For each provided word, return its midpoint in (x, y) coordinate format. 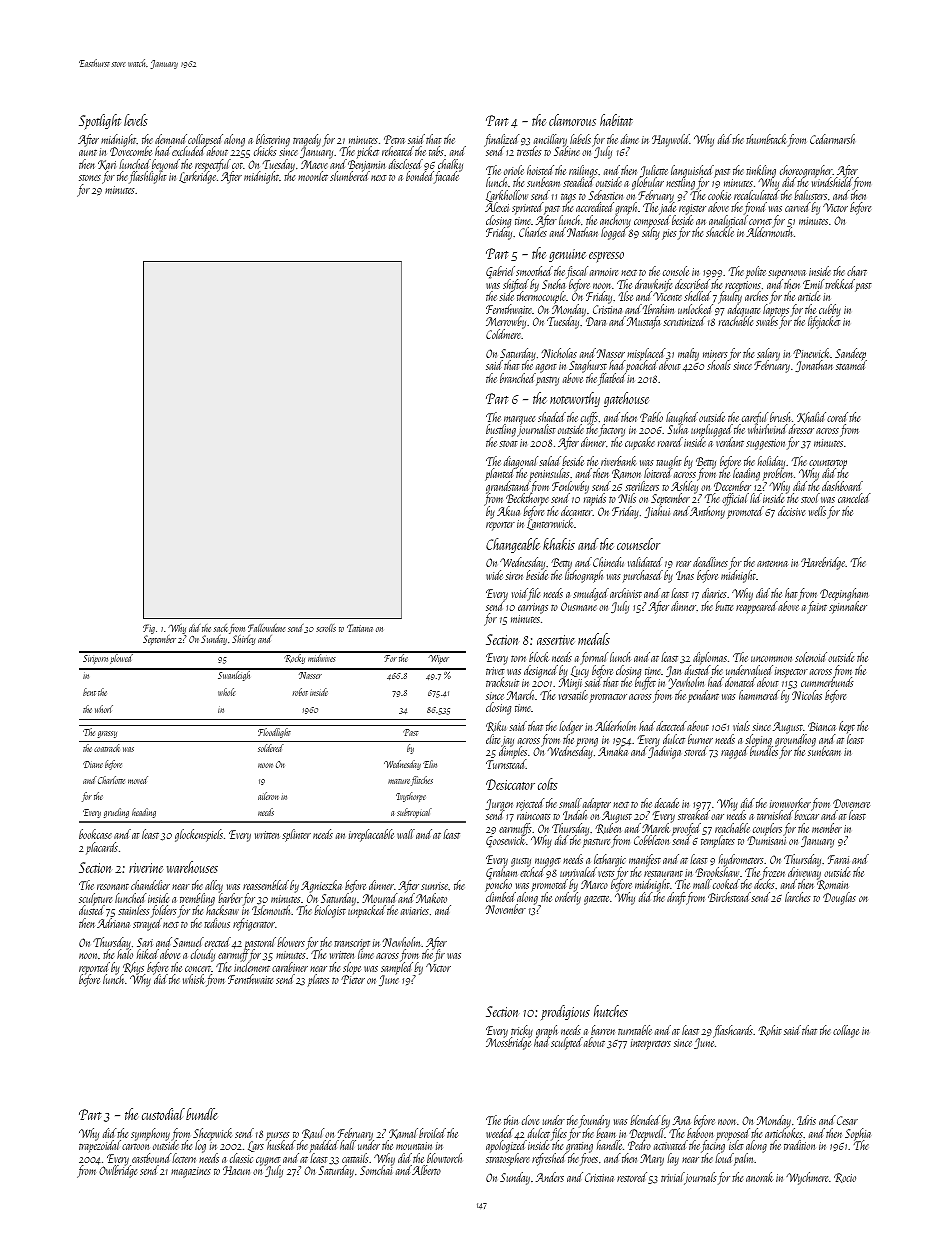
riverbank (618, 461)
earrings (533, 608)
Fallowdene (266, 628)
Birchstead (729, 897)
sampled (397, 968)
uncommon (771, 659)
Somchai (376, 1170)
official (735, 499)
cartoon (135, 1146)
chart (857, 271)
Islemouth (272, 910)
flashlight (148, 178)
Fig (149, 629)
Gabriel (500, 272)
